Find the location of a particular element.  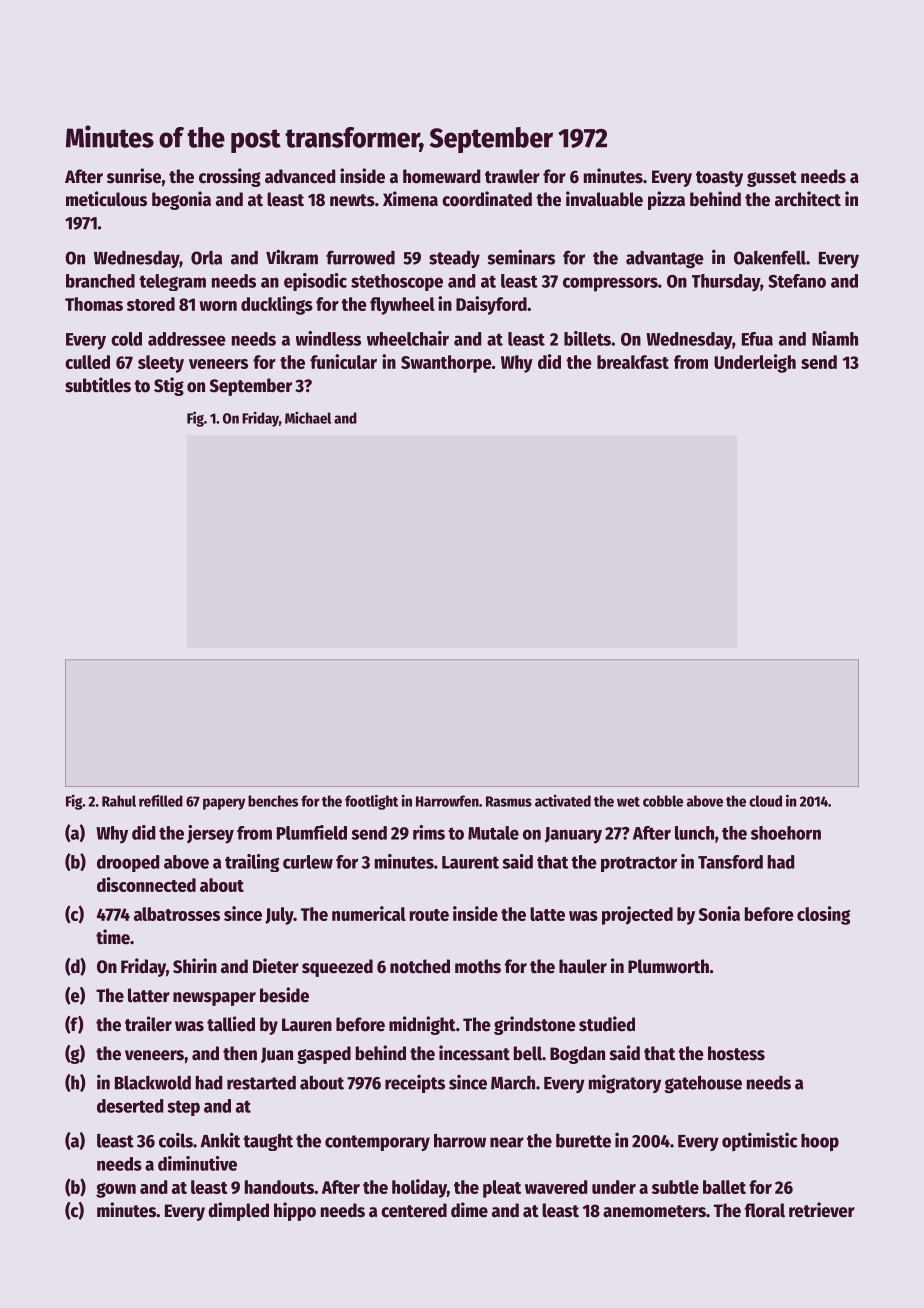

moths is located at coordinates (478, 966).
